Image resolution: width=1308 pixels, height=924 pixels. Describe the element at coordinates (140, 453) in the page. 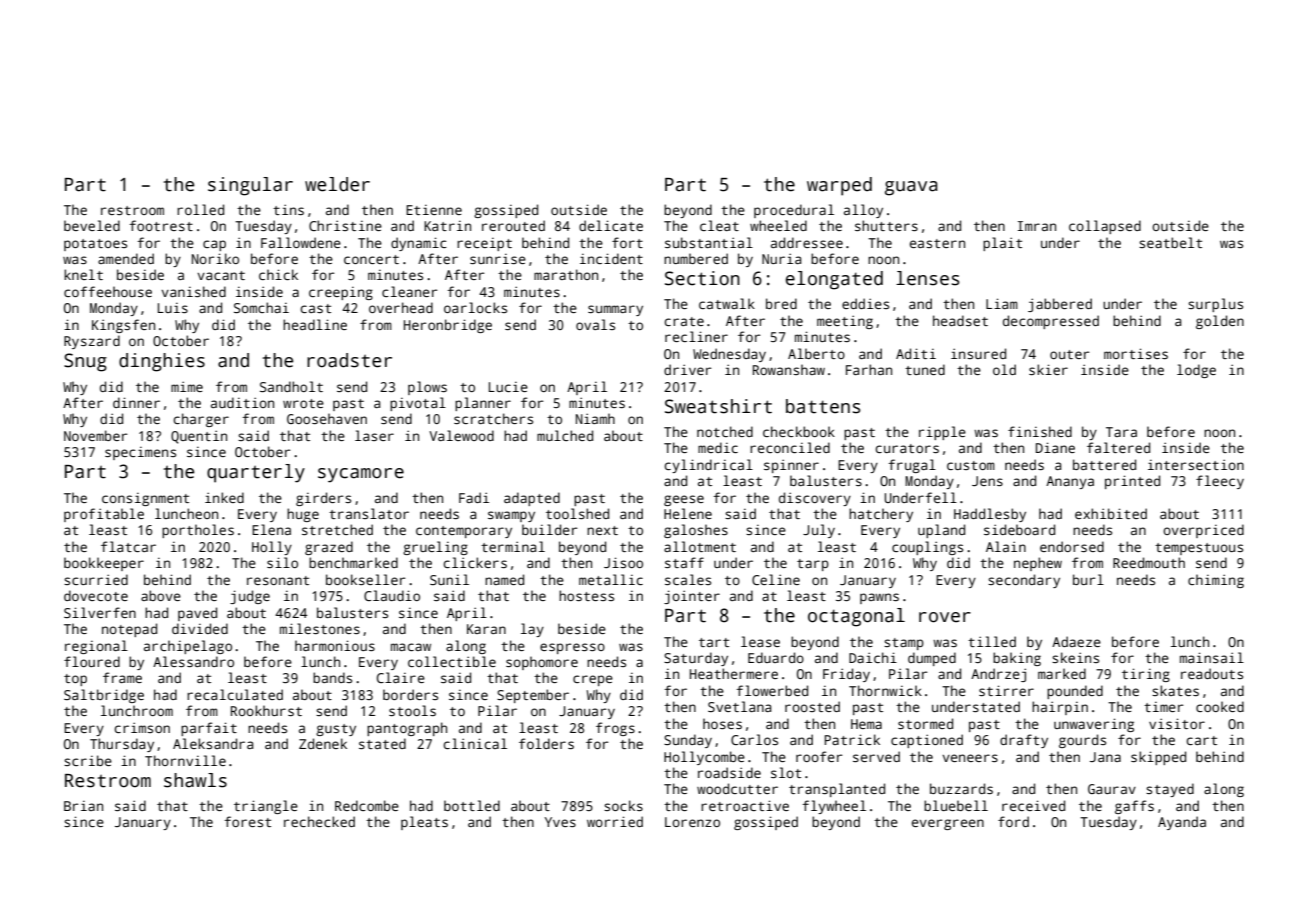

I see `specimens` at that location.
